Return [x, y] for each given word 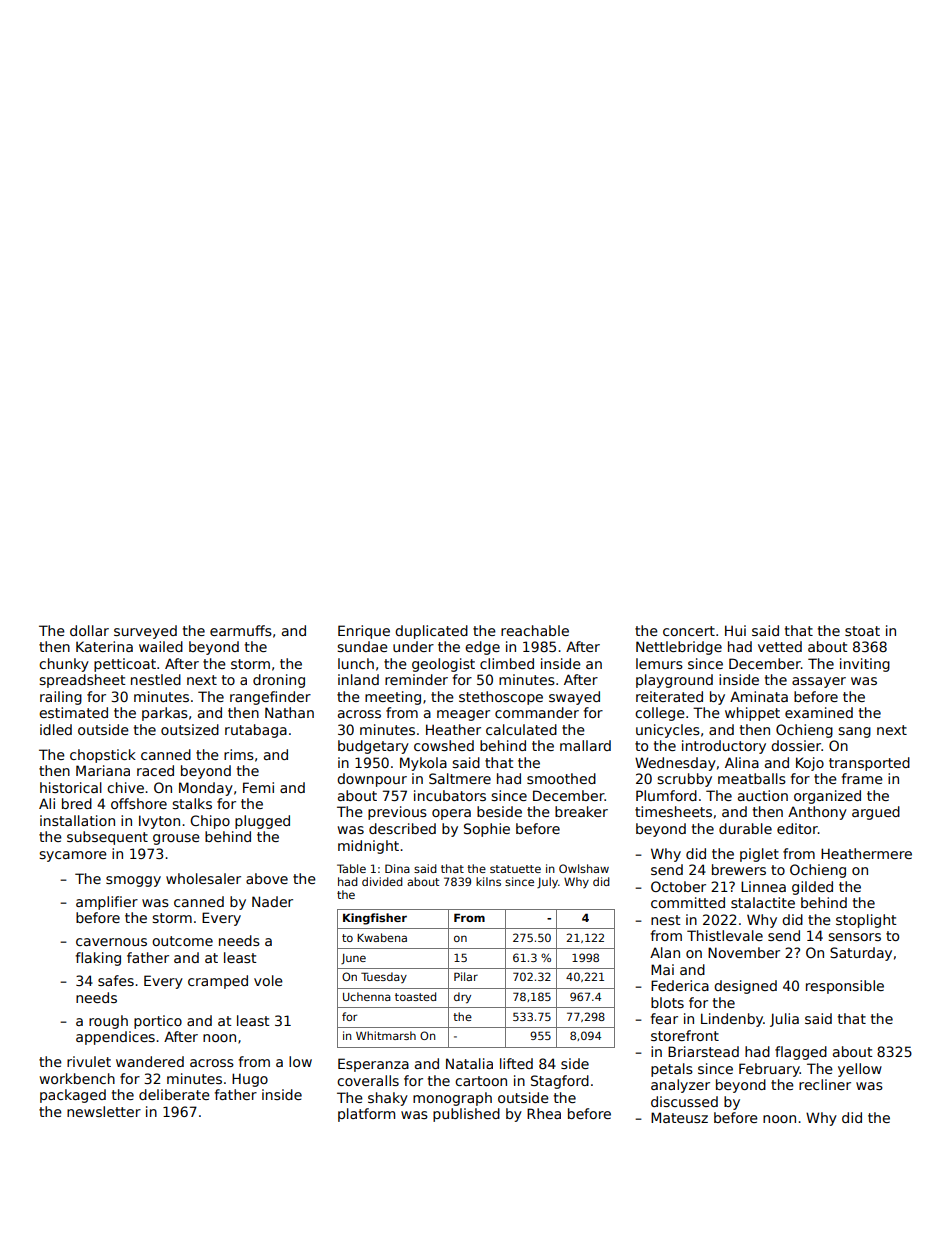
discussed [684, 1101]
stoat [862, 631]
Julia [784, 1020]
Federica [680, 985]
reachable [535, 630]
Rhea [544, 1113]
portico [158, 1022]
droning [279, 681]
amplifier [107, 903]
